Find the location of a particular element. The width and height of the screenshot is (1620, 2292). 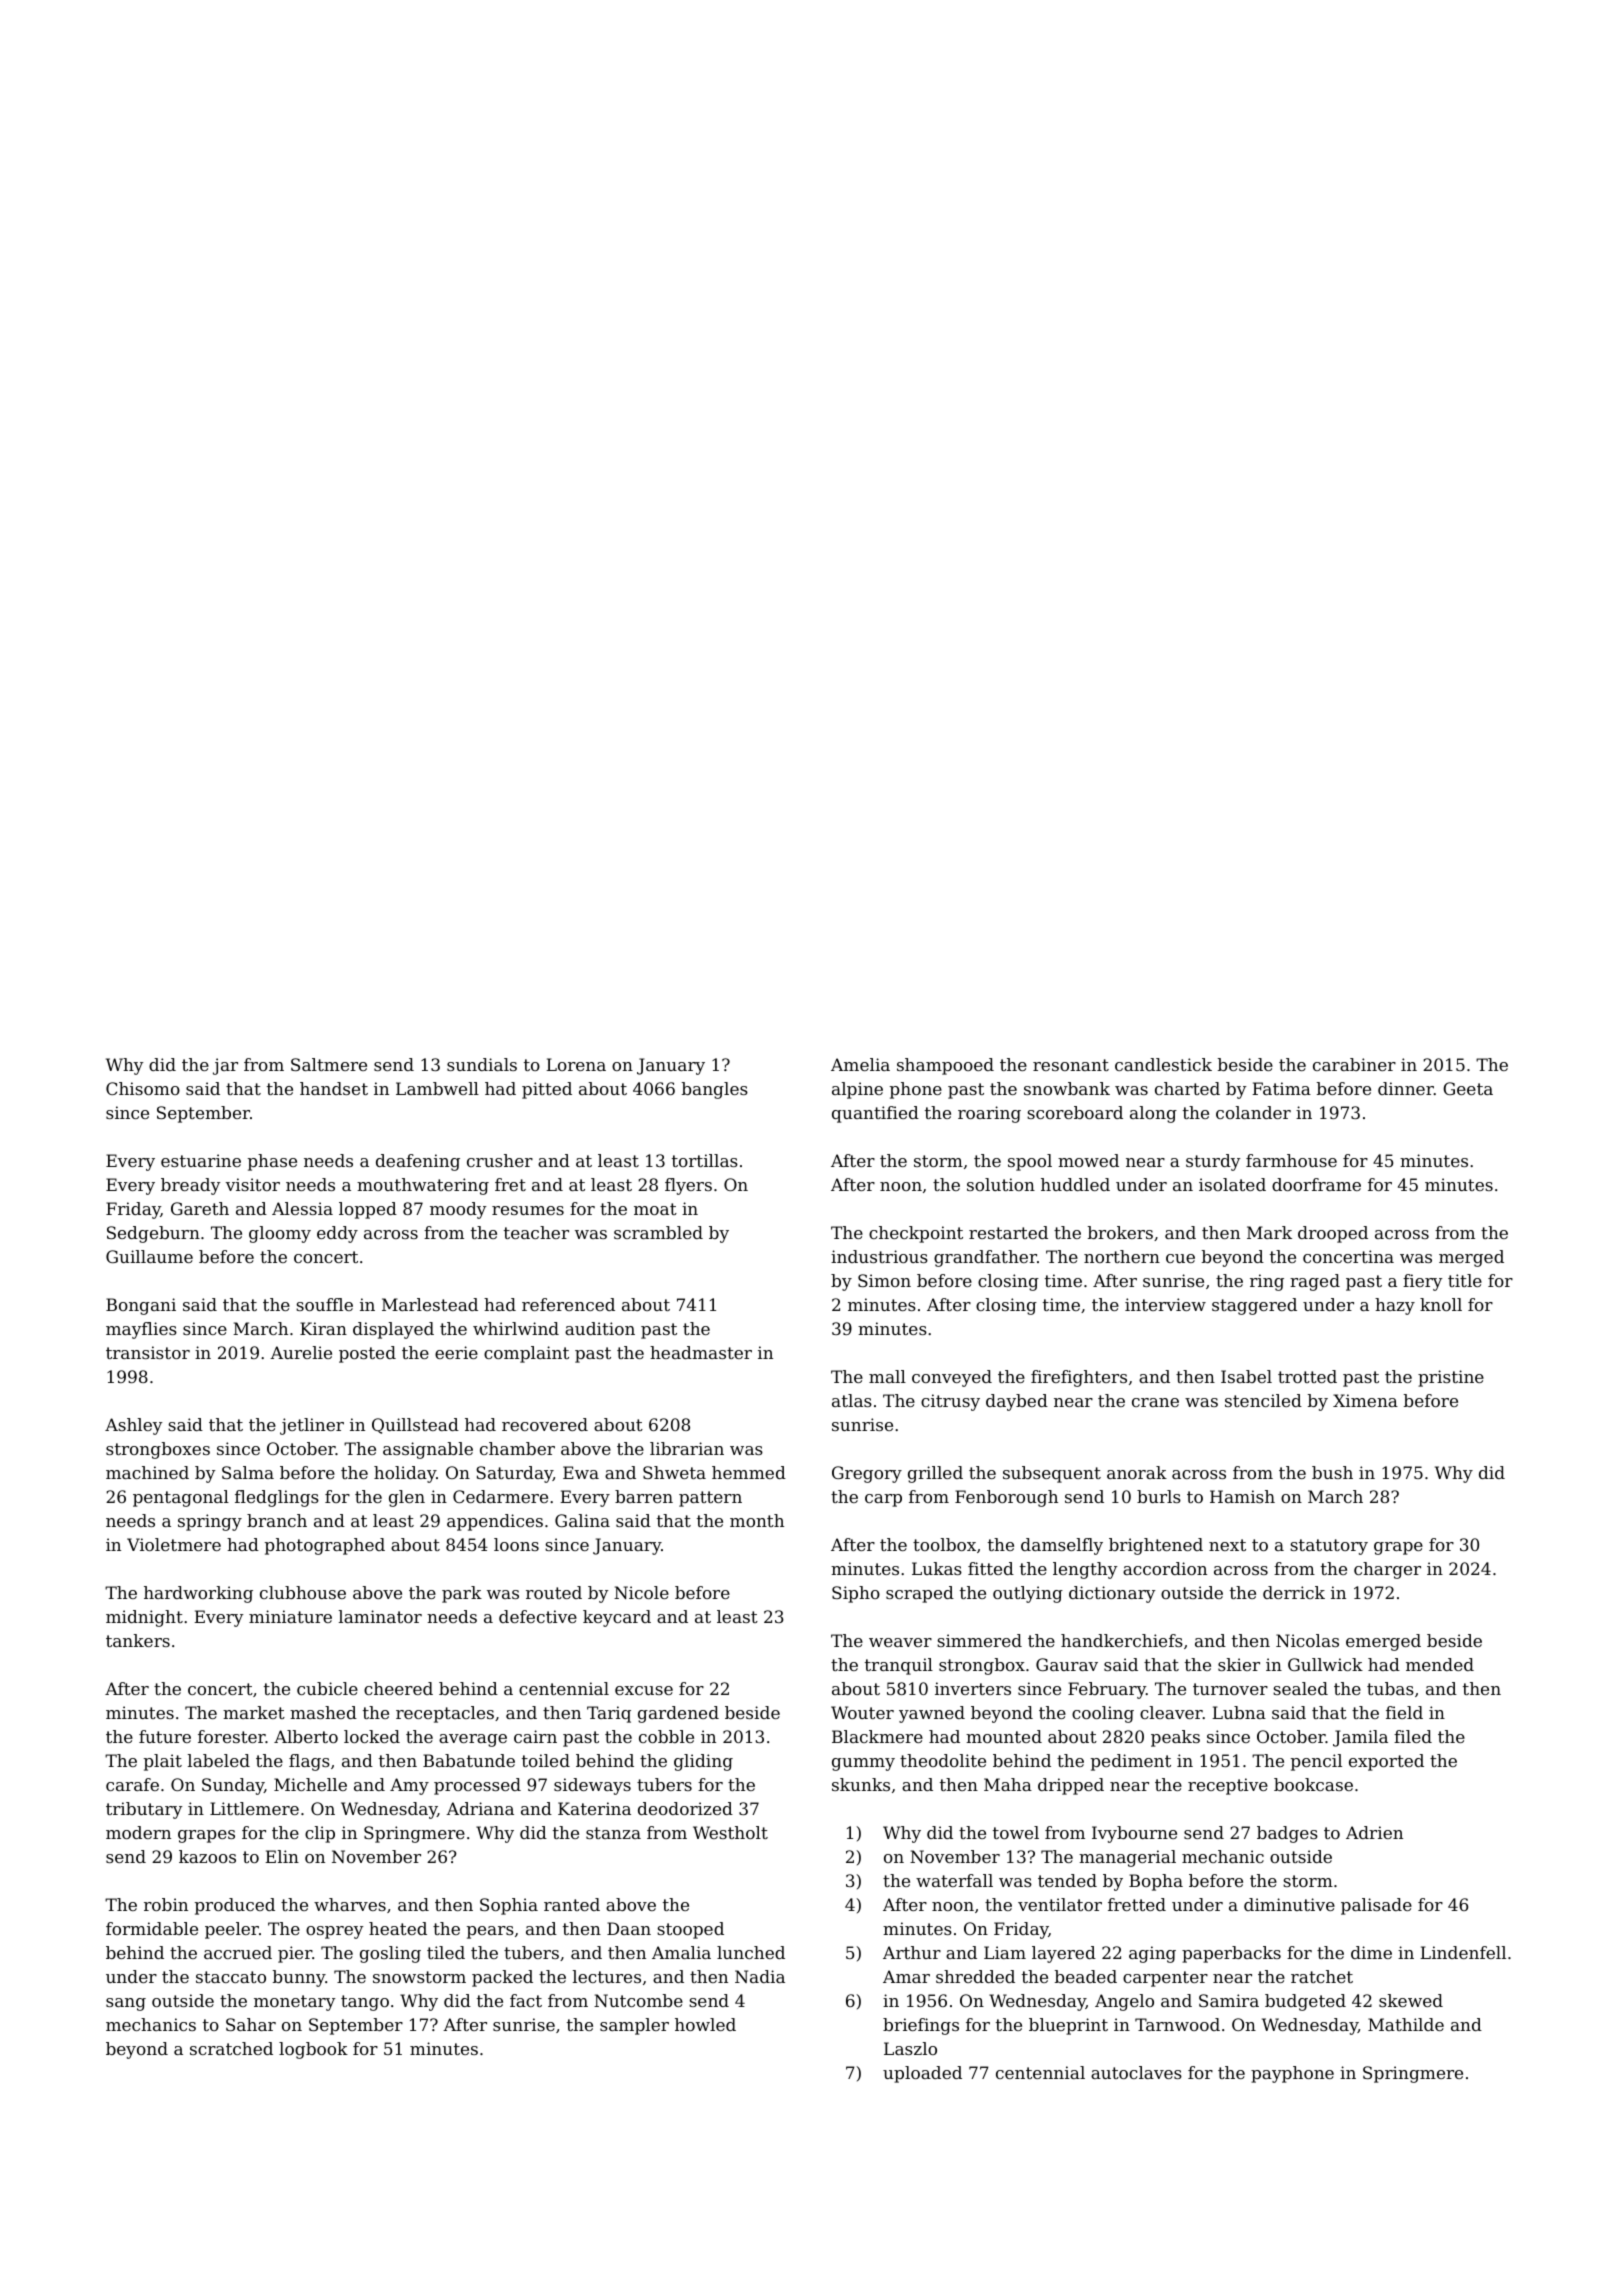

logbook is located at coordinates (313, 2050).
